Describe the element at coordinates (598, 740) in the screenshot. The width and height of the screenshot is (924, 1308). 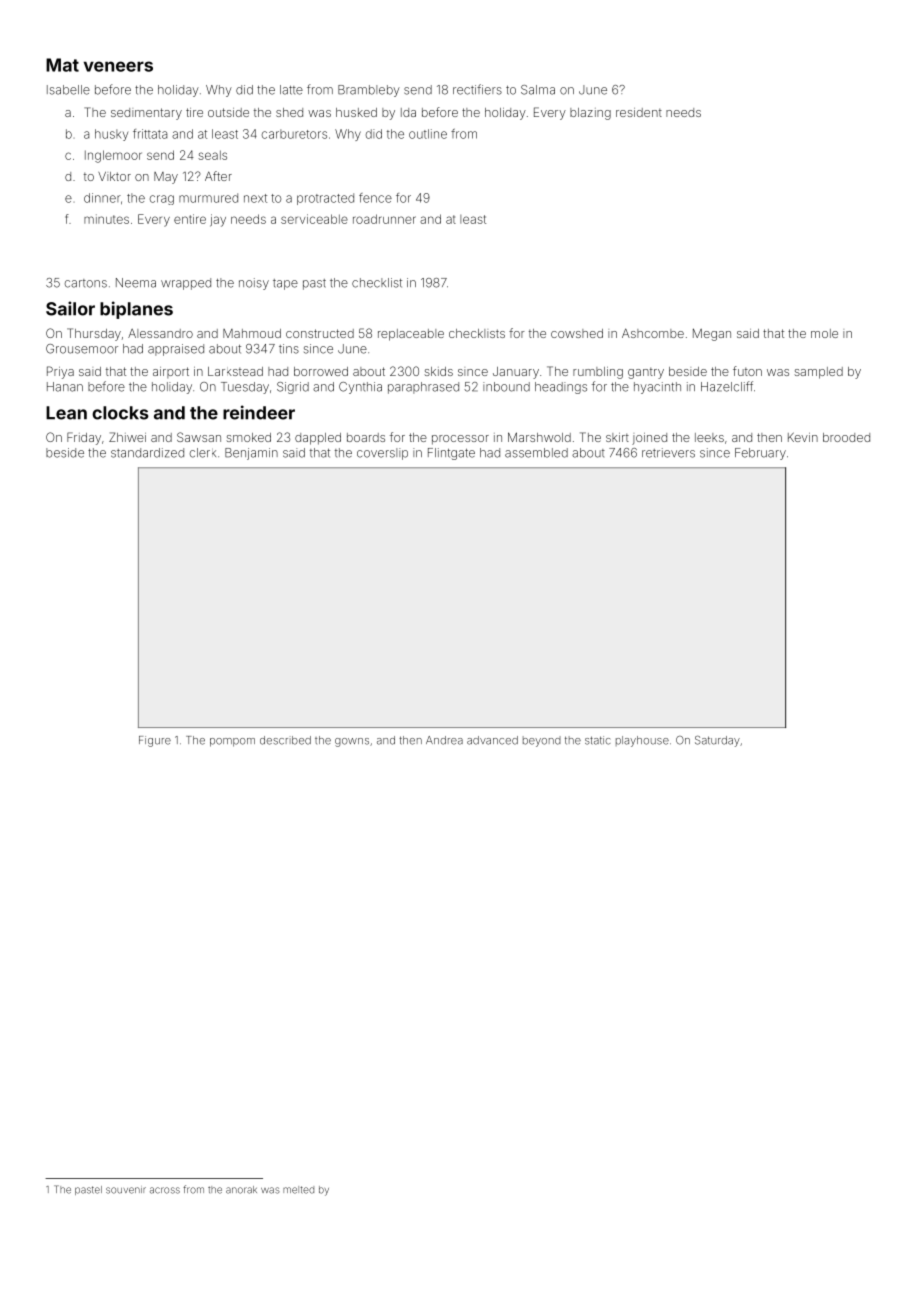
I see `static` at that location.
